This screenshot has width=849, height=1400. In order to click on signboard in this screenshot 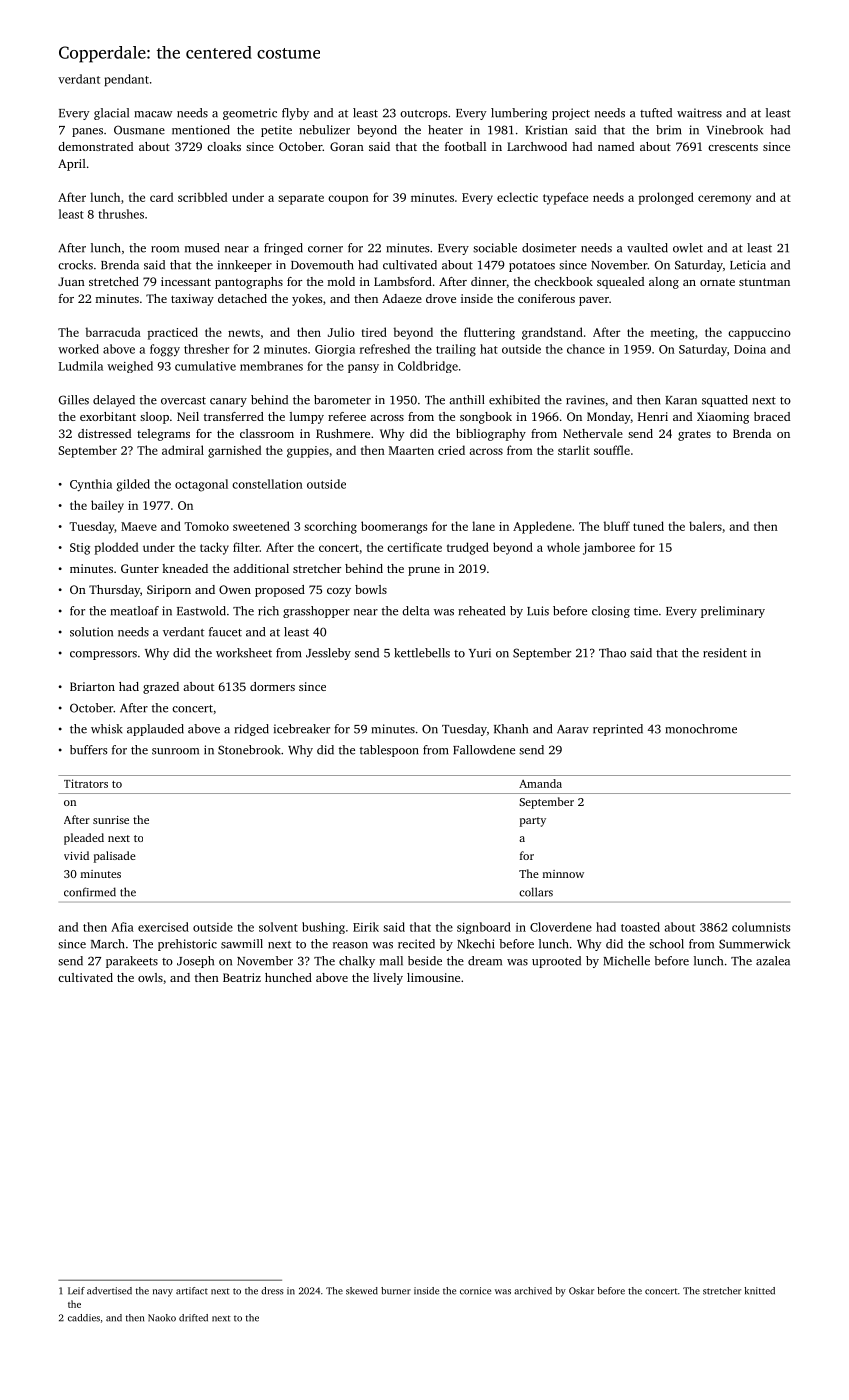, I will do `click(484, 928)`.
